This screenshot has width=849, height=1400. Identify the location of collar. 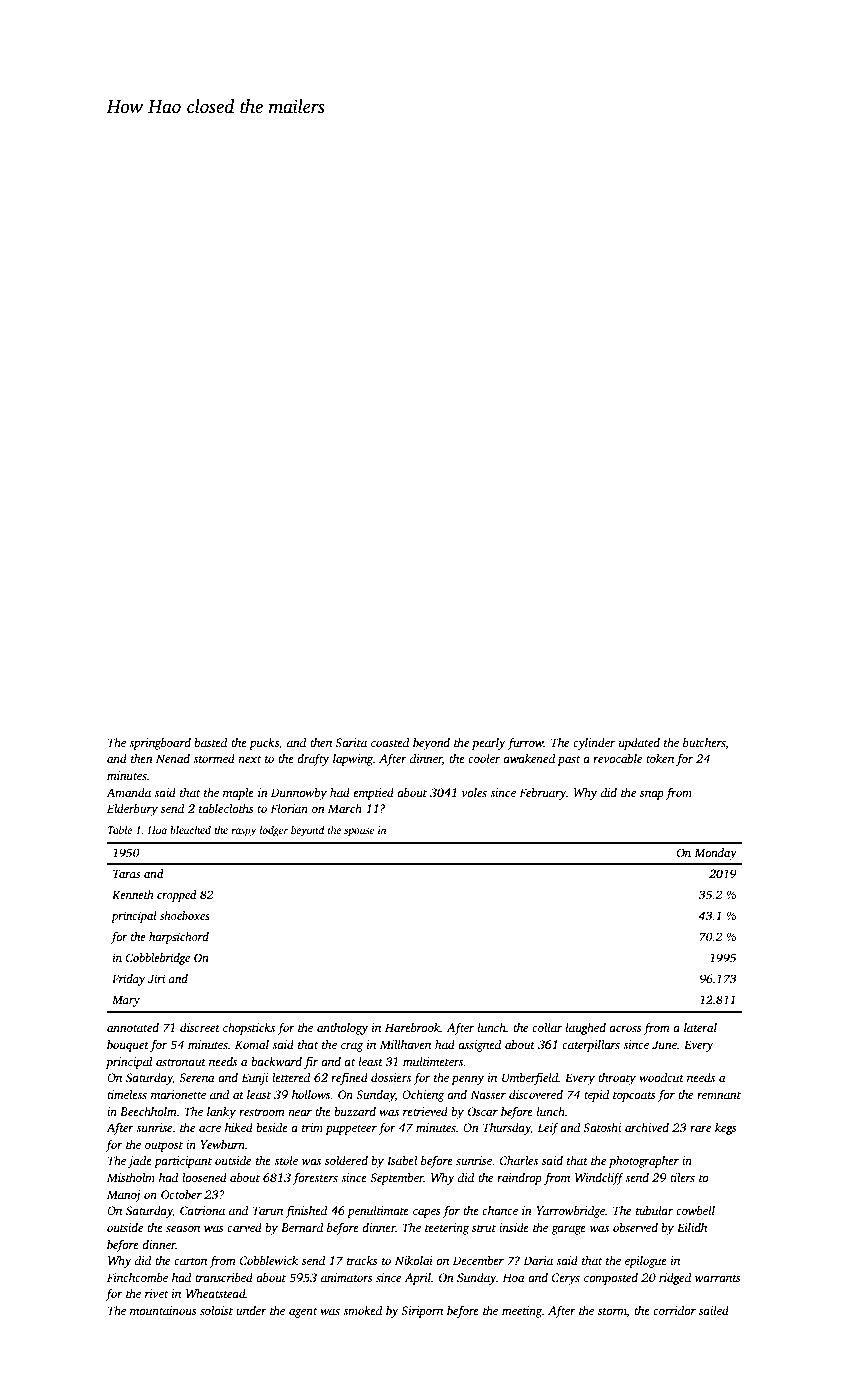
(547, 1027).
